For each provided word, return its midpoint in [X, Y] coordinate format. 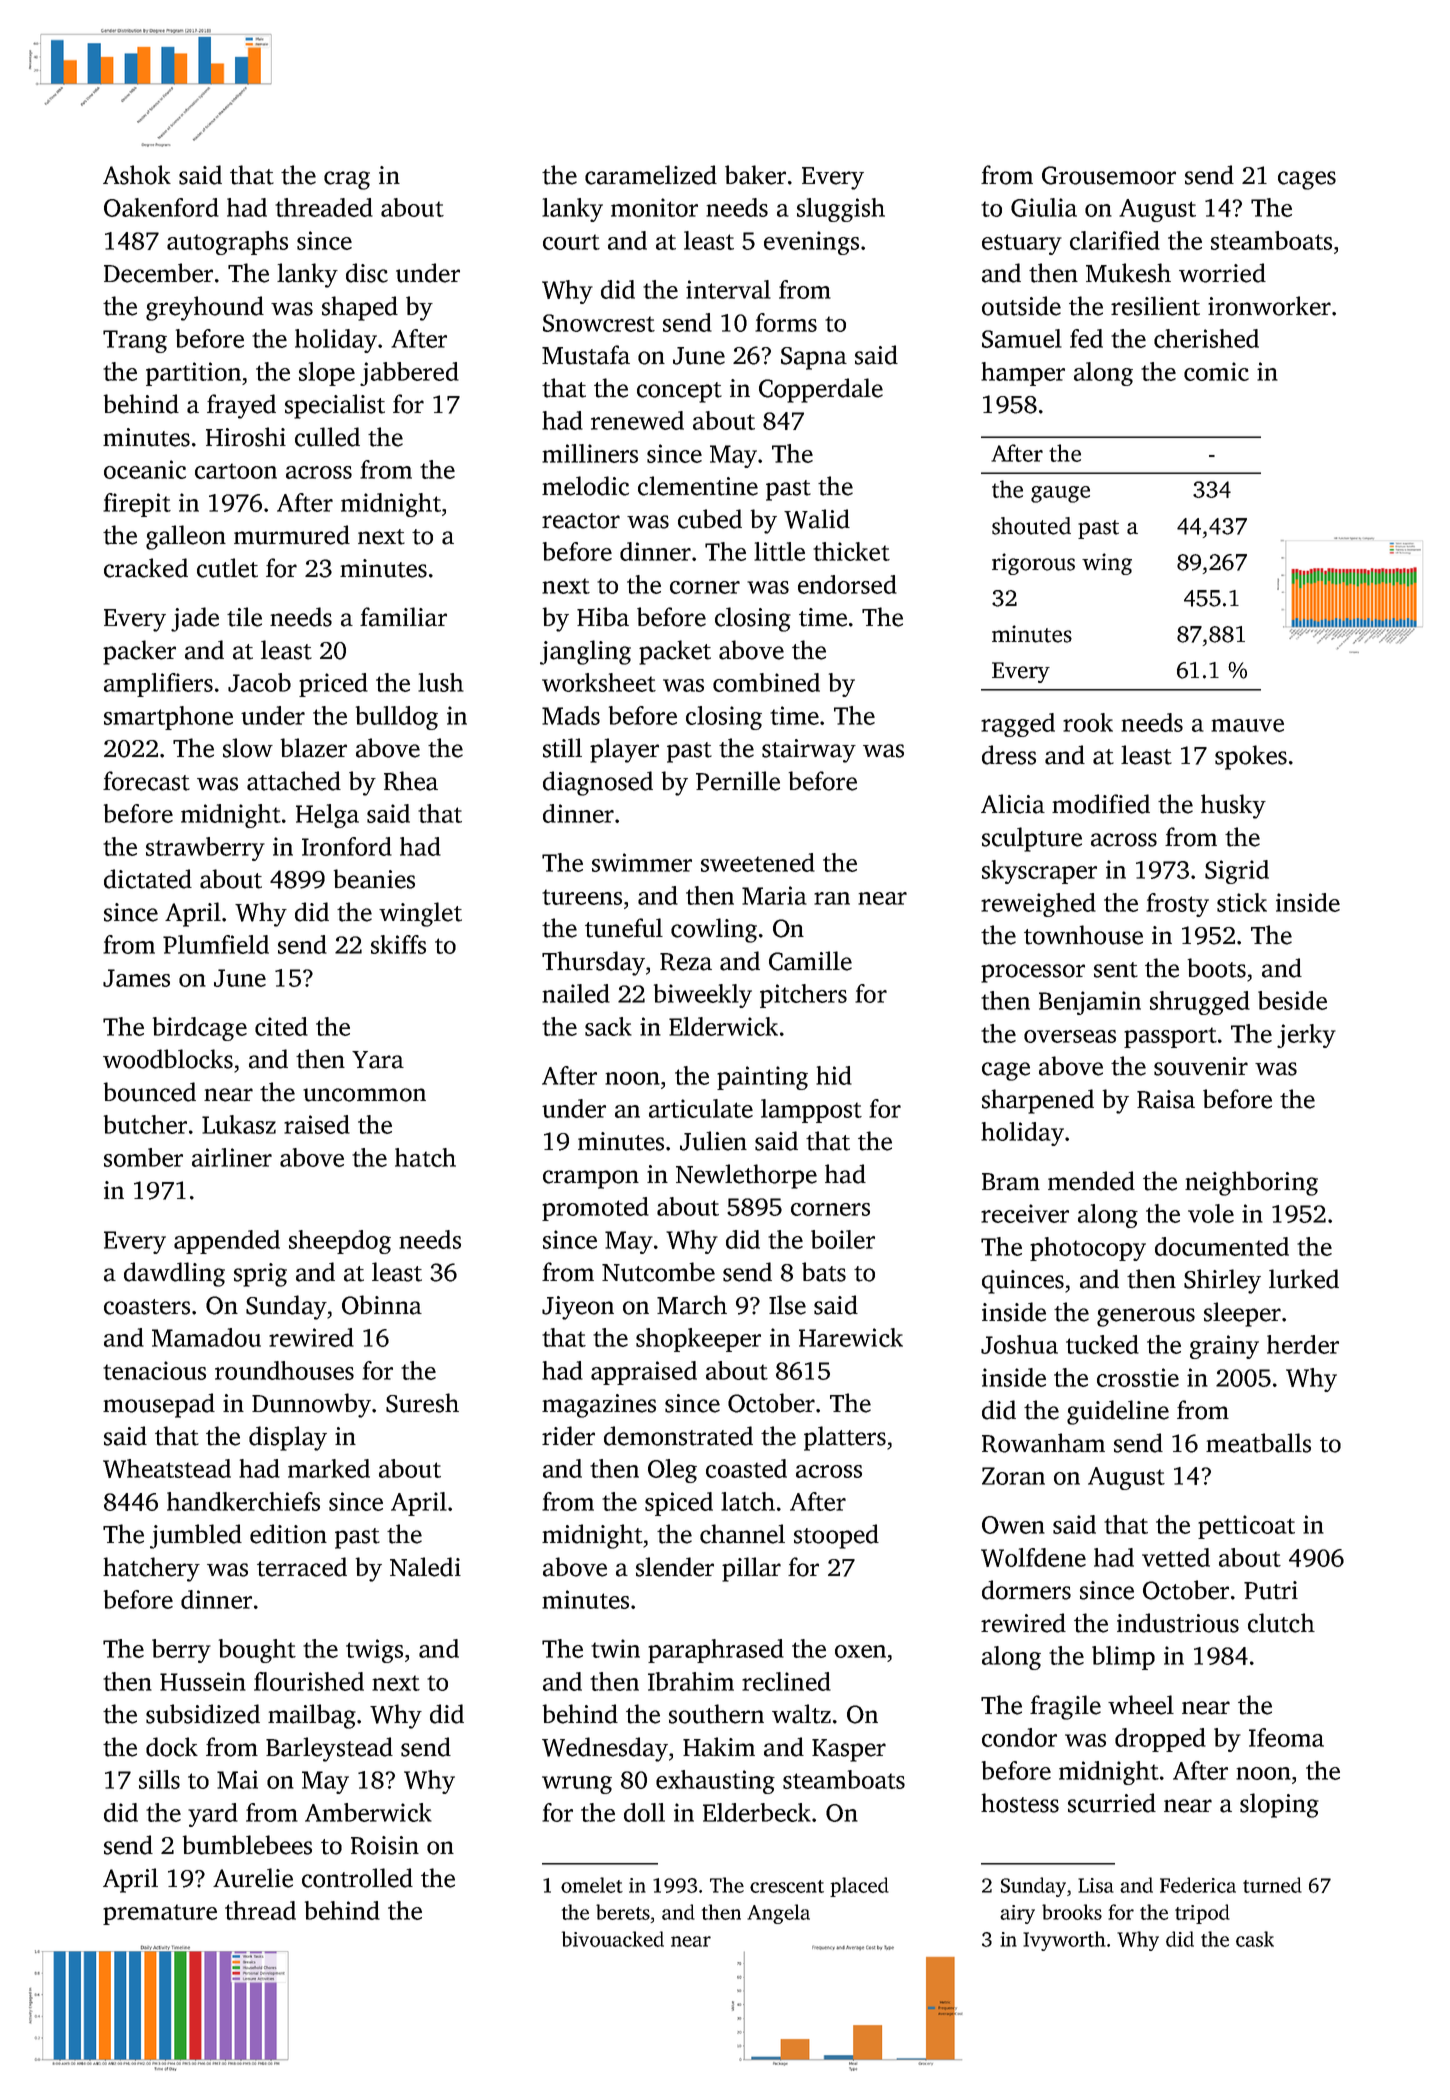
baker [755, 175]
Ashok [137, 175]
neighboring [1251, 1183]
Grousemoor [1109, 175]
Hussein [203, 1681]
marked [329, 1468]
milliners [590, 453]
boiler [843, 1239]
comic [1216, 371]
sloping [1279, 1805]
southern [716, 1714]
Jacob [259, 682]
